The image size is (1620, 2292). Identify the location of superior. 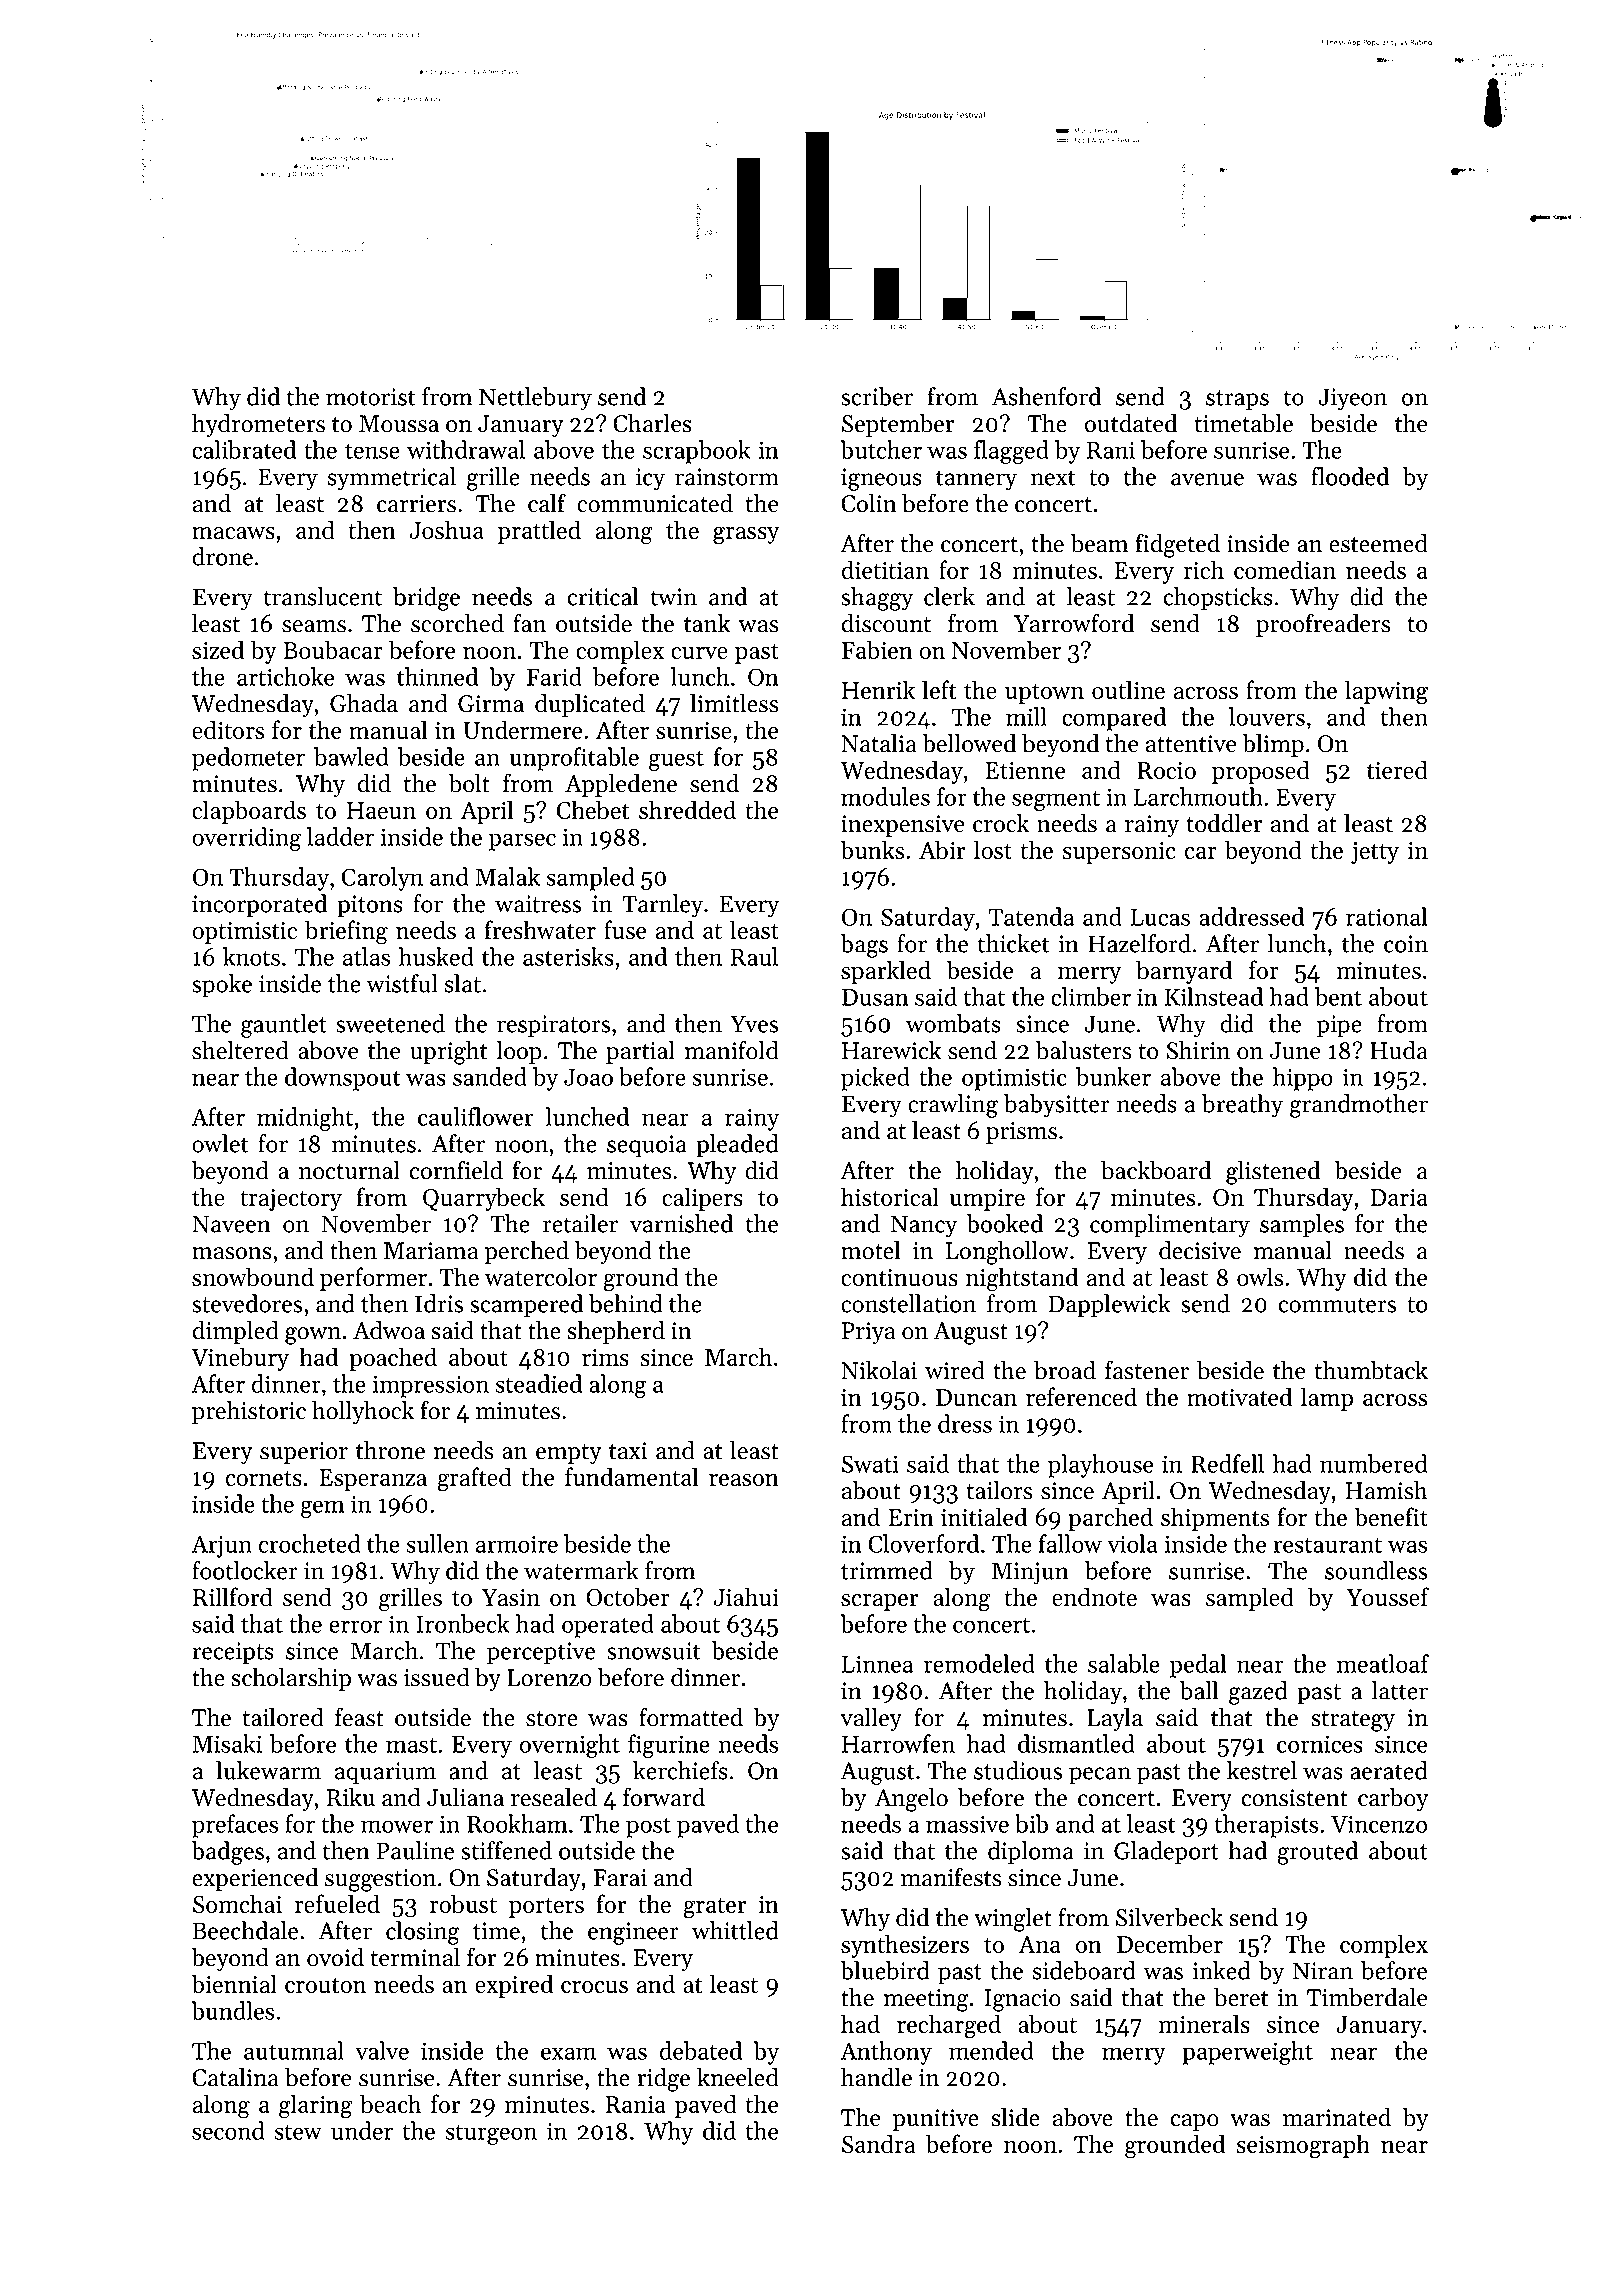
(304, 1453).
